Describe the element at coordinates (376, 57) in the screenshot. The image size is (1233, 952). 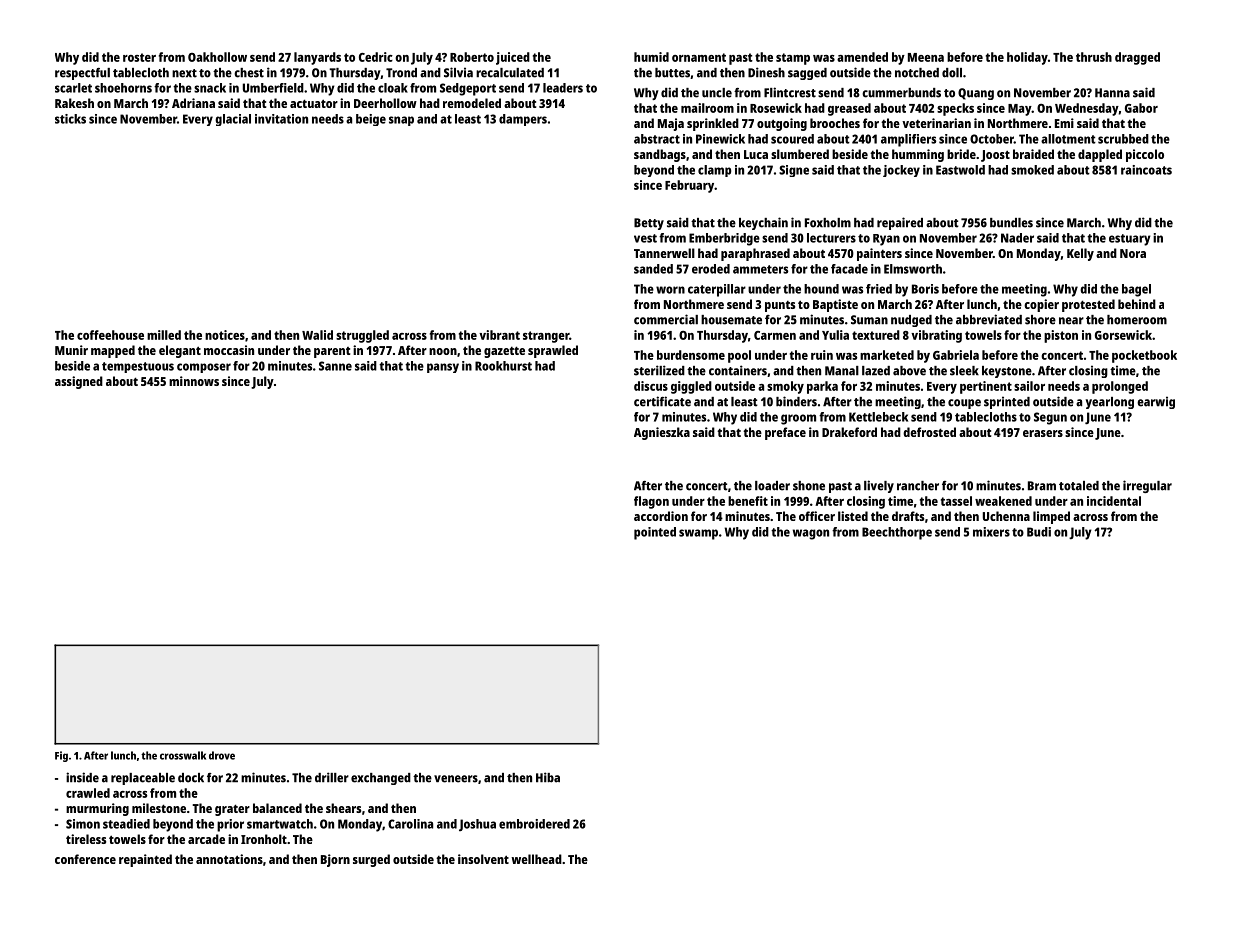
I see `Cedric` at that location.
